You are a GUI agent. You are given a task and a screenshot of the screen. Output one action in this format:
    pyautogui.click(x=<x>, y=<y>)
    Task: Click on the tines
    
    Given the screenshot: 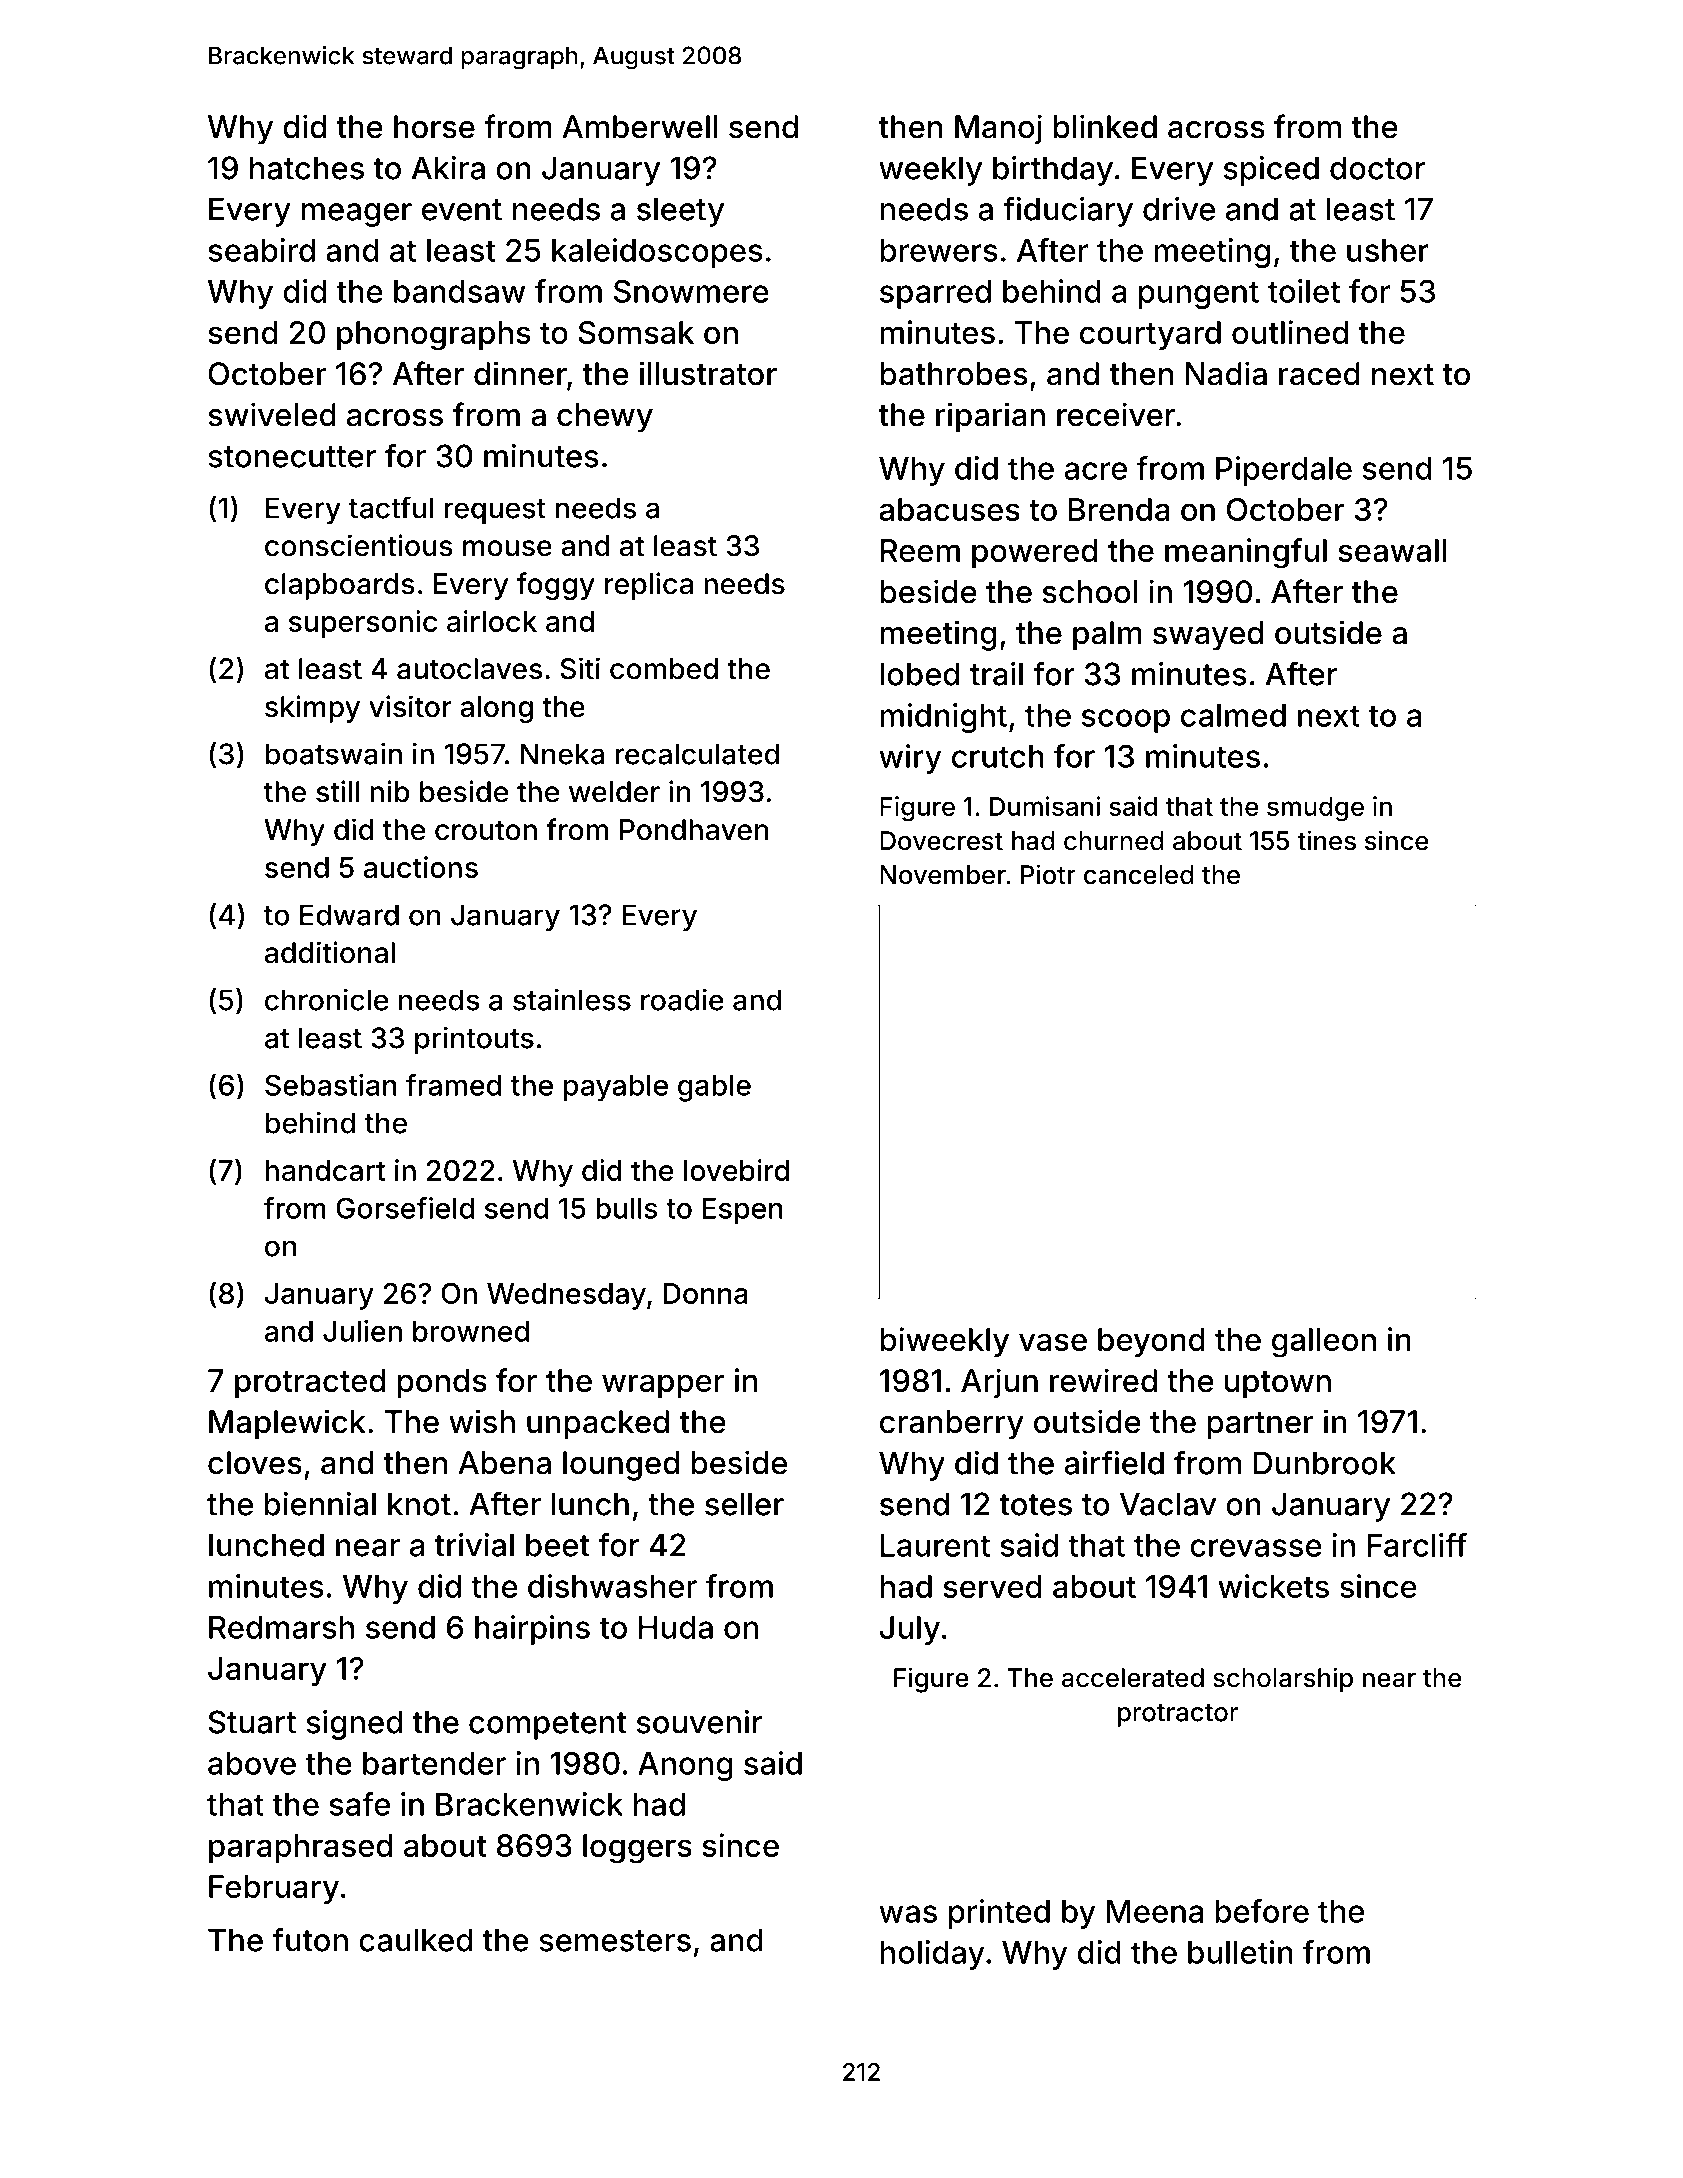 What is the action you would take?
    pyautogui.click(x=1326, y=840)
